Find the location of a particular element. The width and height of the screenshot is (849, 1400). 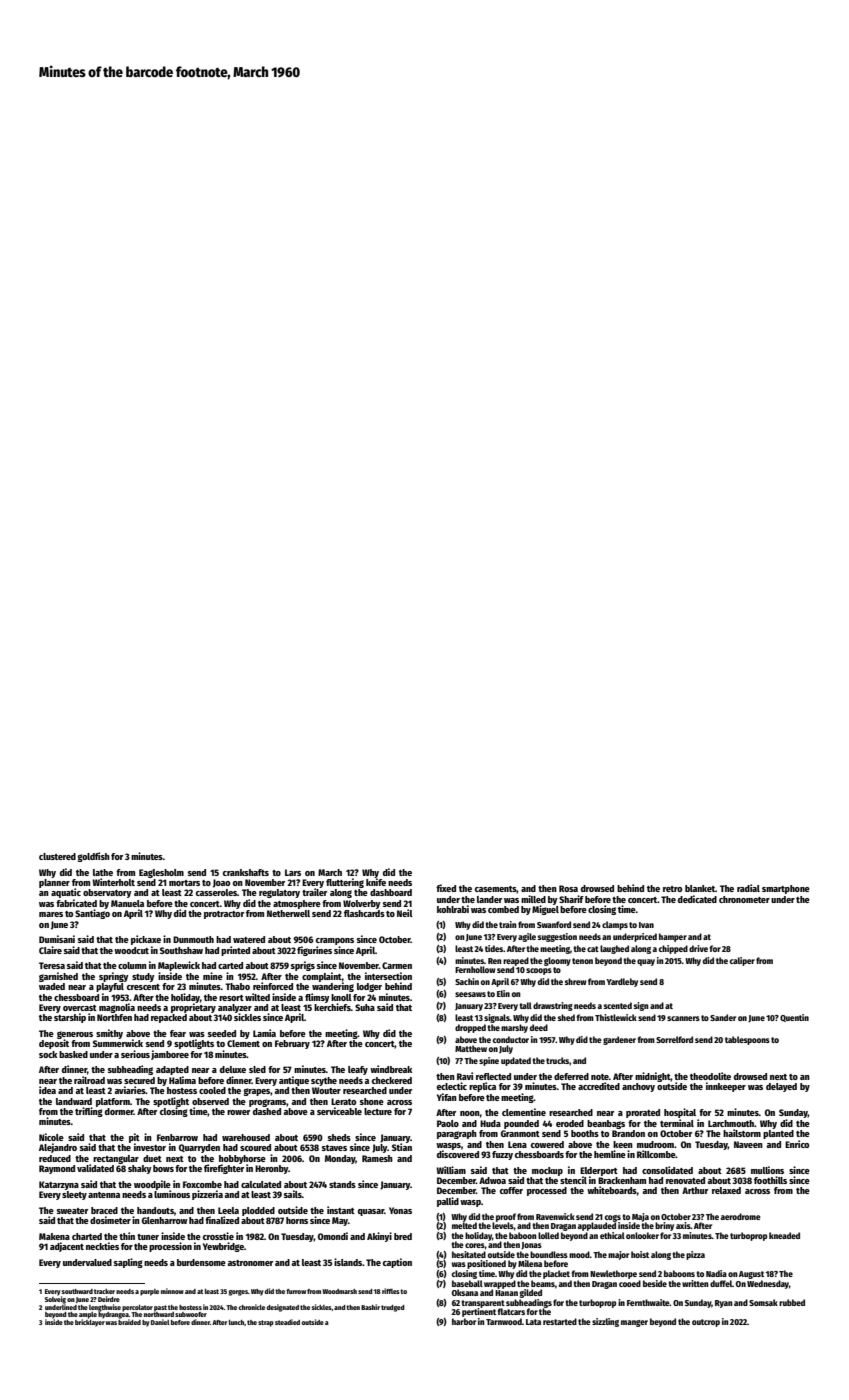

radial is located at coordinates (748, 888).
